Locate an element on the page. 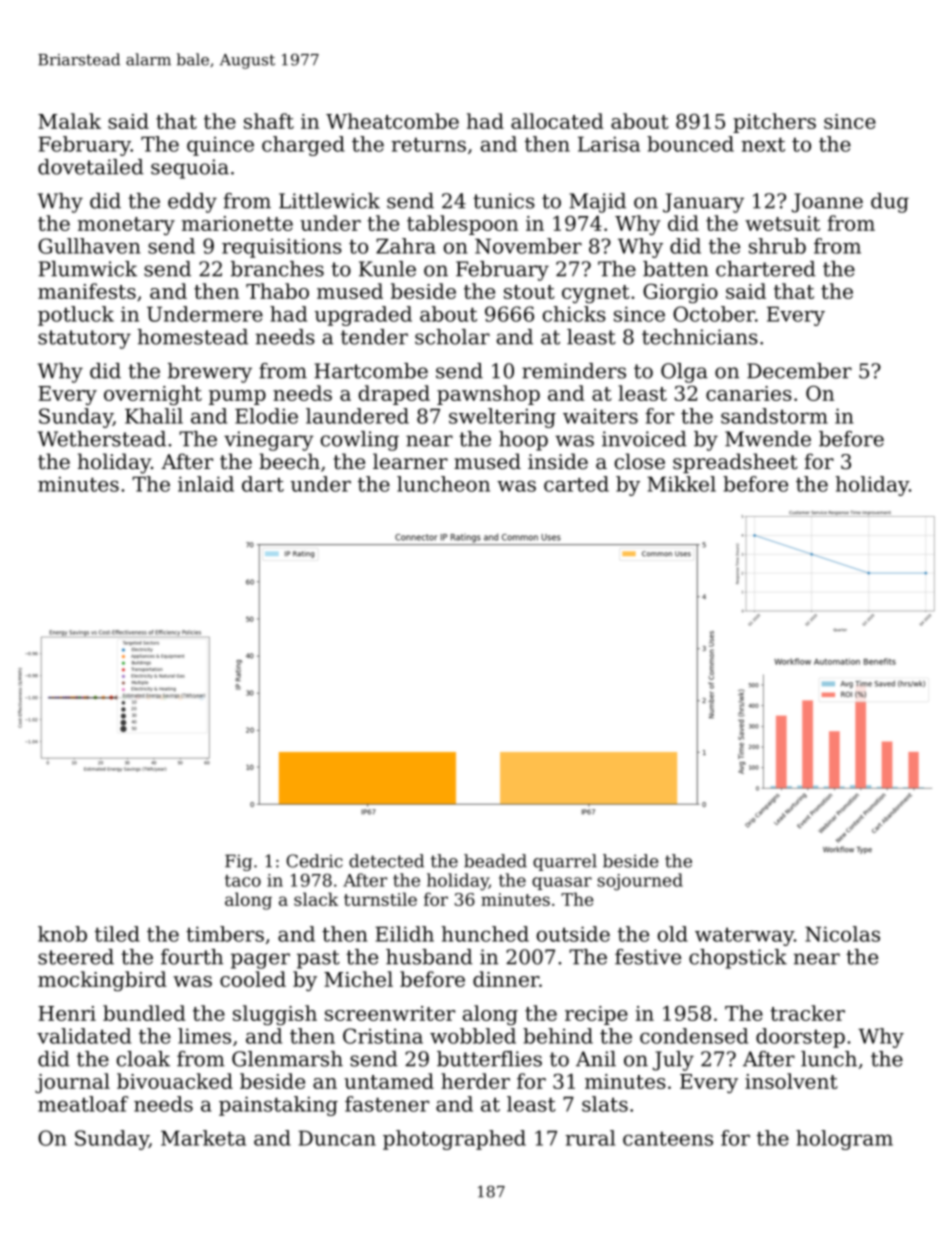 Image resolution: width=952 pixels, height=1233 pixels. taco is located at coordinates (243, 881).
